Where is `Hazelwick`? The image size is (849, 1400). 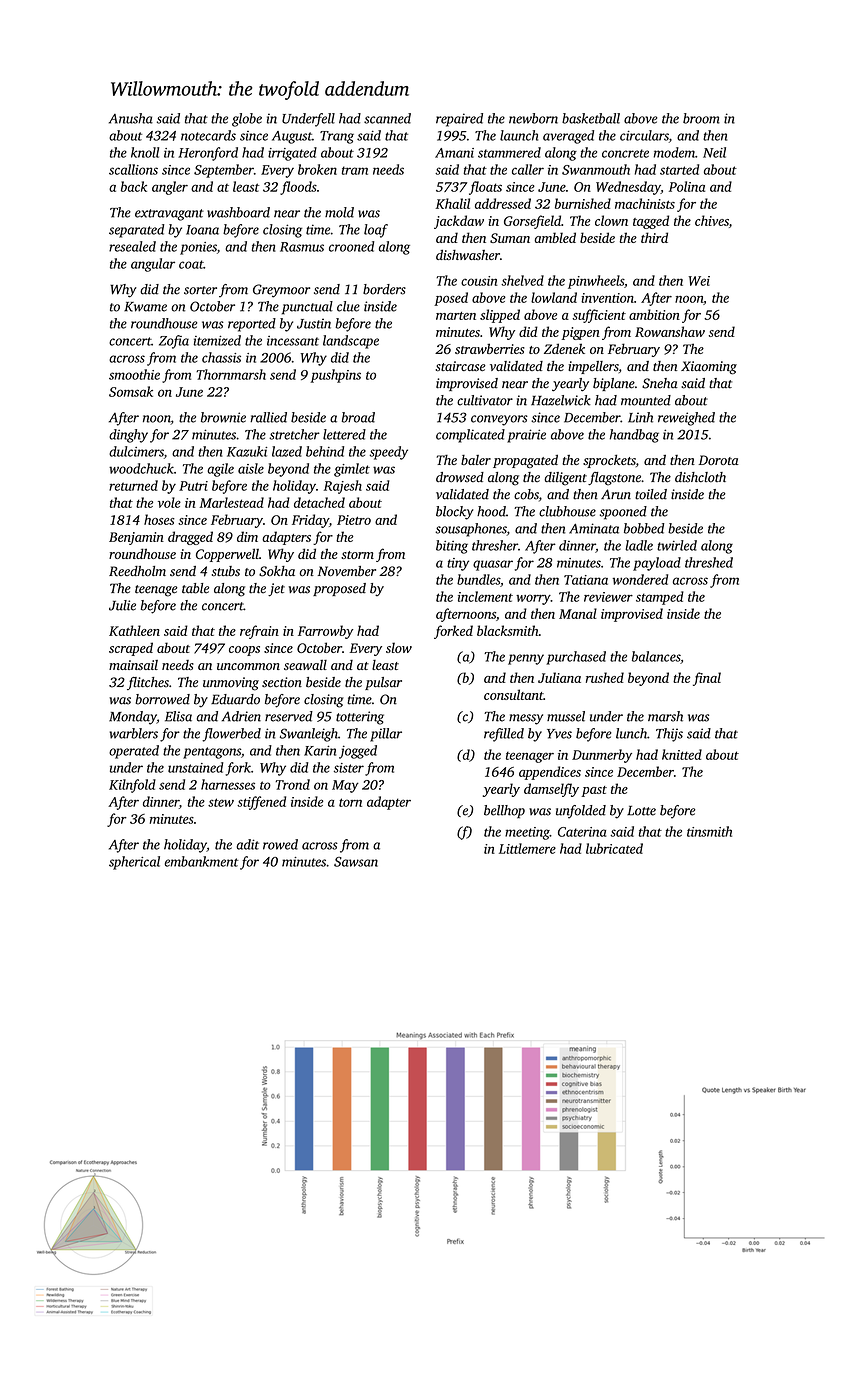
Hazelwick is located at coordinates (561, 400).
